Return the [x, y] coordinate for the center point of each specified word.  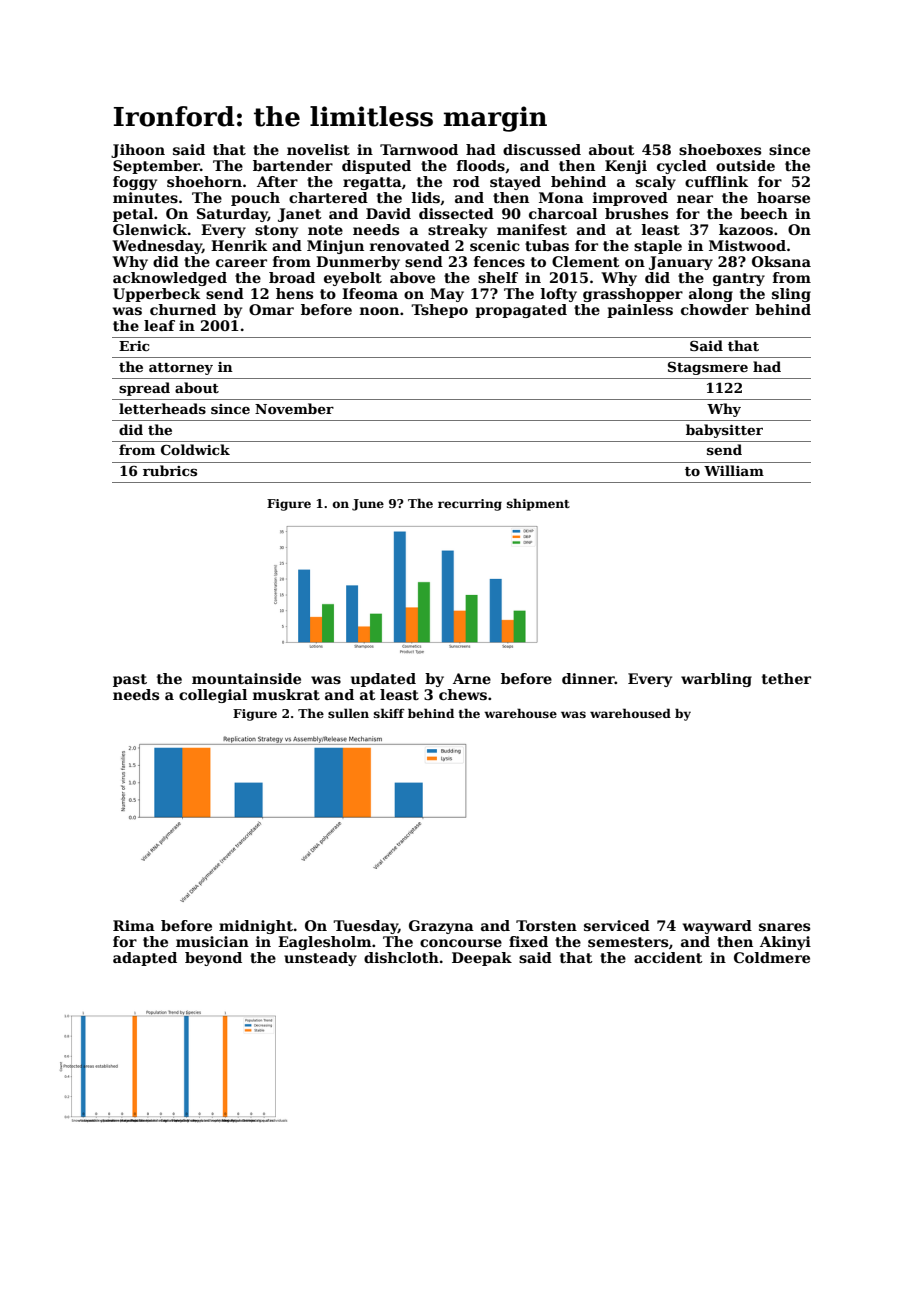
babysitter [724, 431]
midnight [256, 927]
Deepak [482, 959]
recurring [470, 505]
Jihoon [138, 151]
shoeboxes [720, 149]
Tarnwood [419, 149]
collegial [213, 696]
